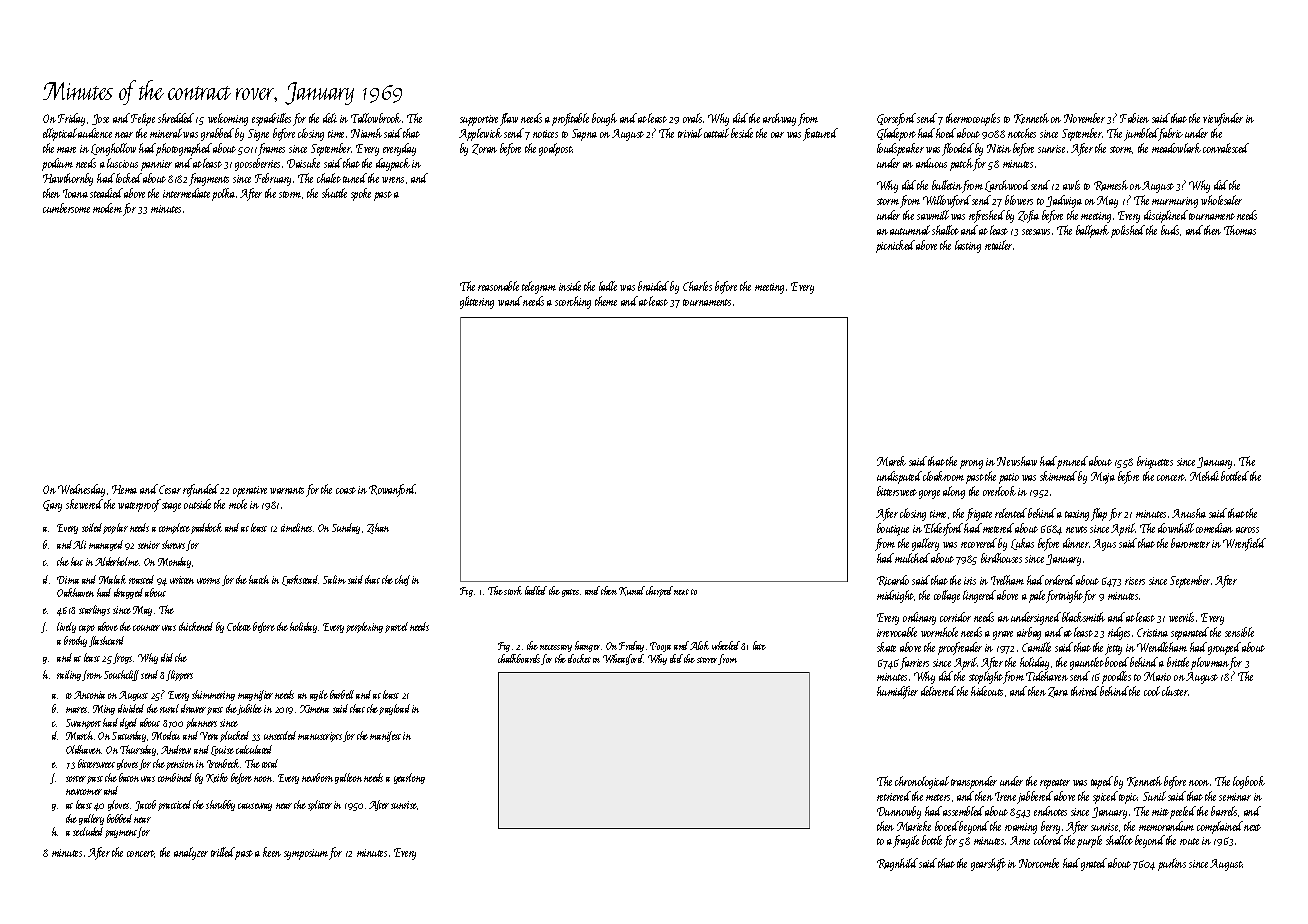  I want to click on hanger, so click(587, 646).
